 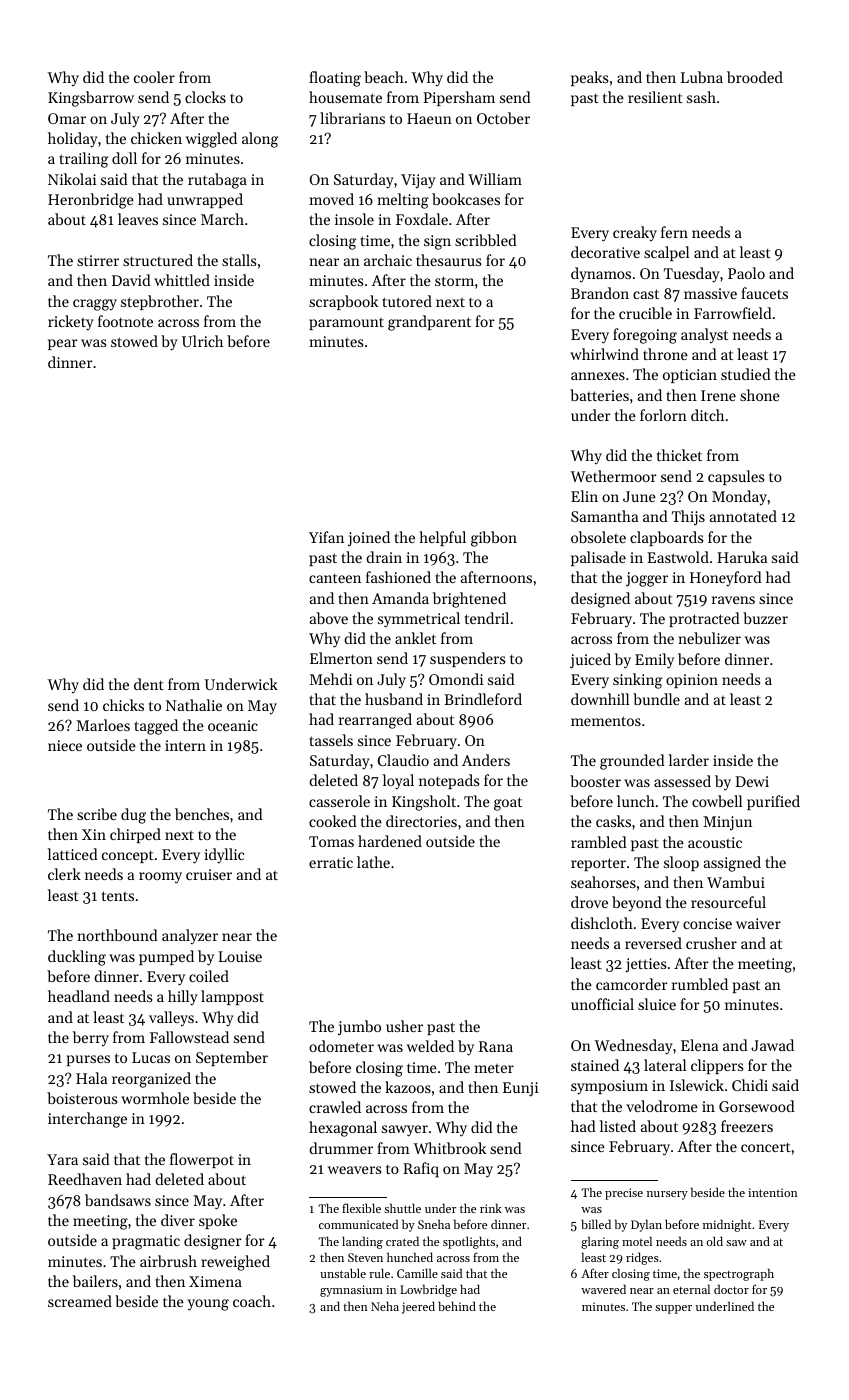 I want to click on behind, so click(x=457, y=1306).
